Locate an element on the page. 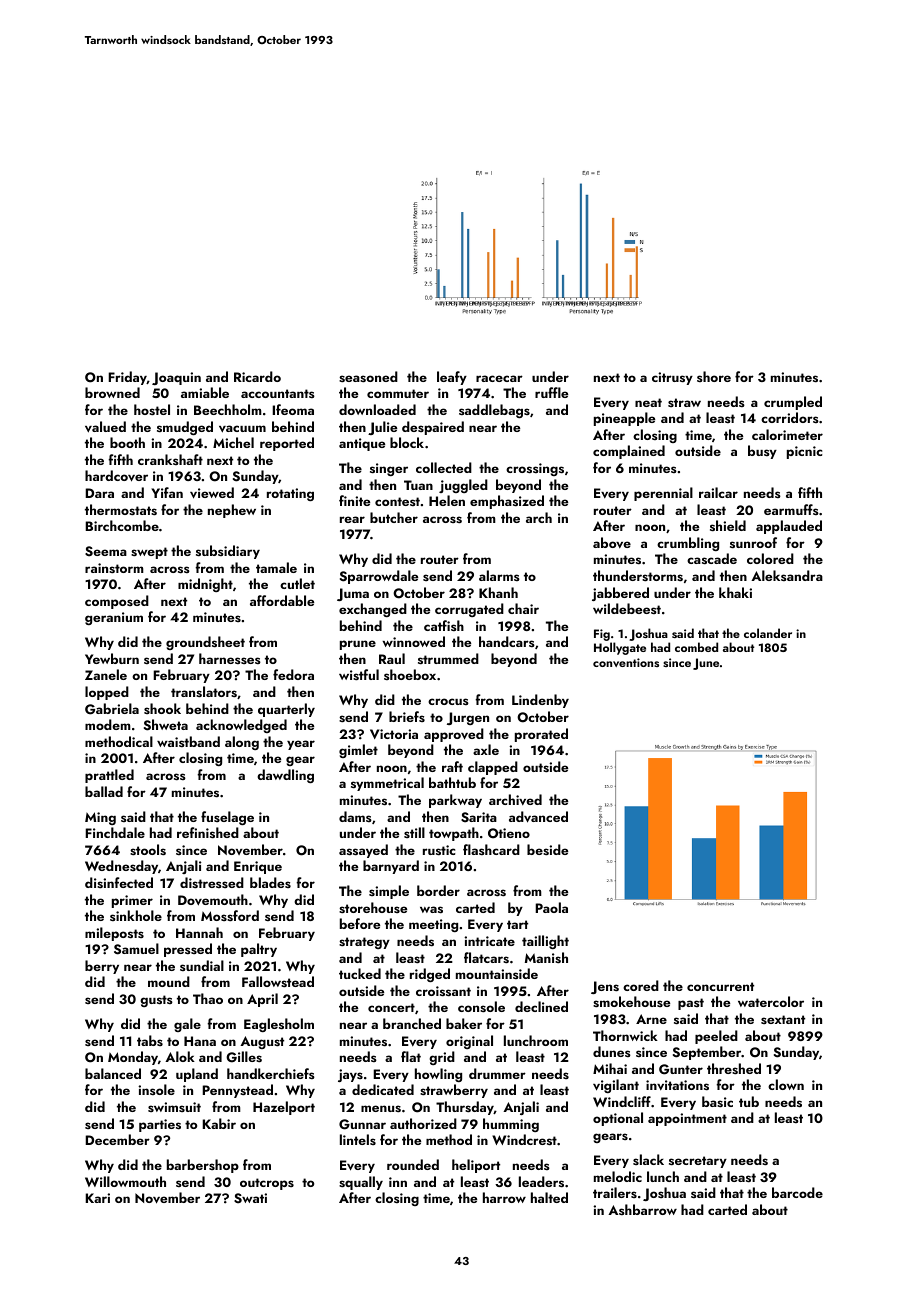 The height and width of the document is (1316, 908). tabs is located at coordinates (150, 1040).
